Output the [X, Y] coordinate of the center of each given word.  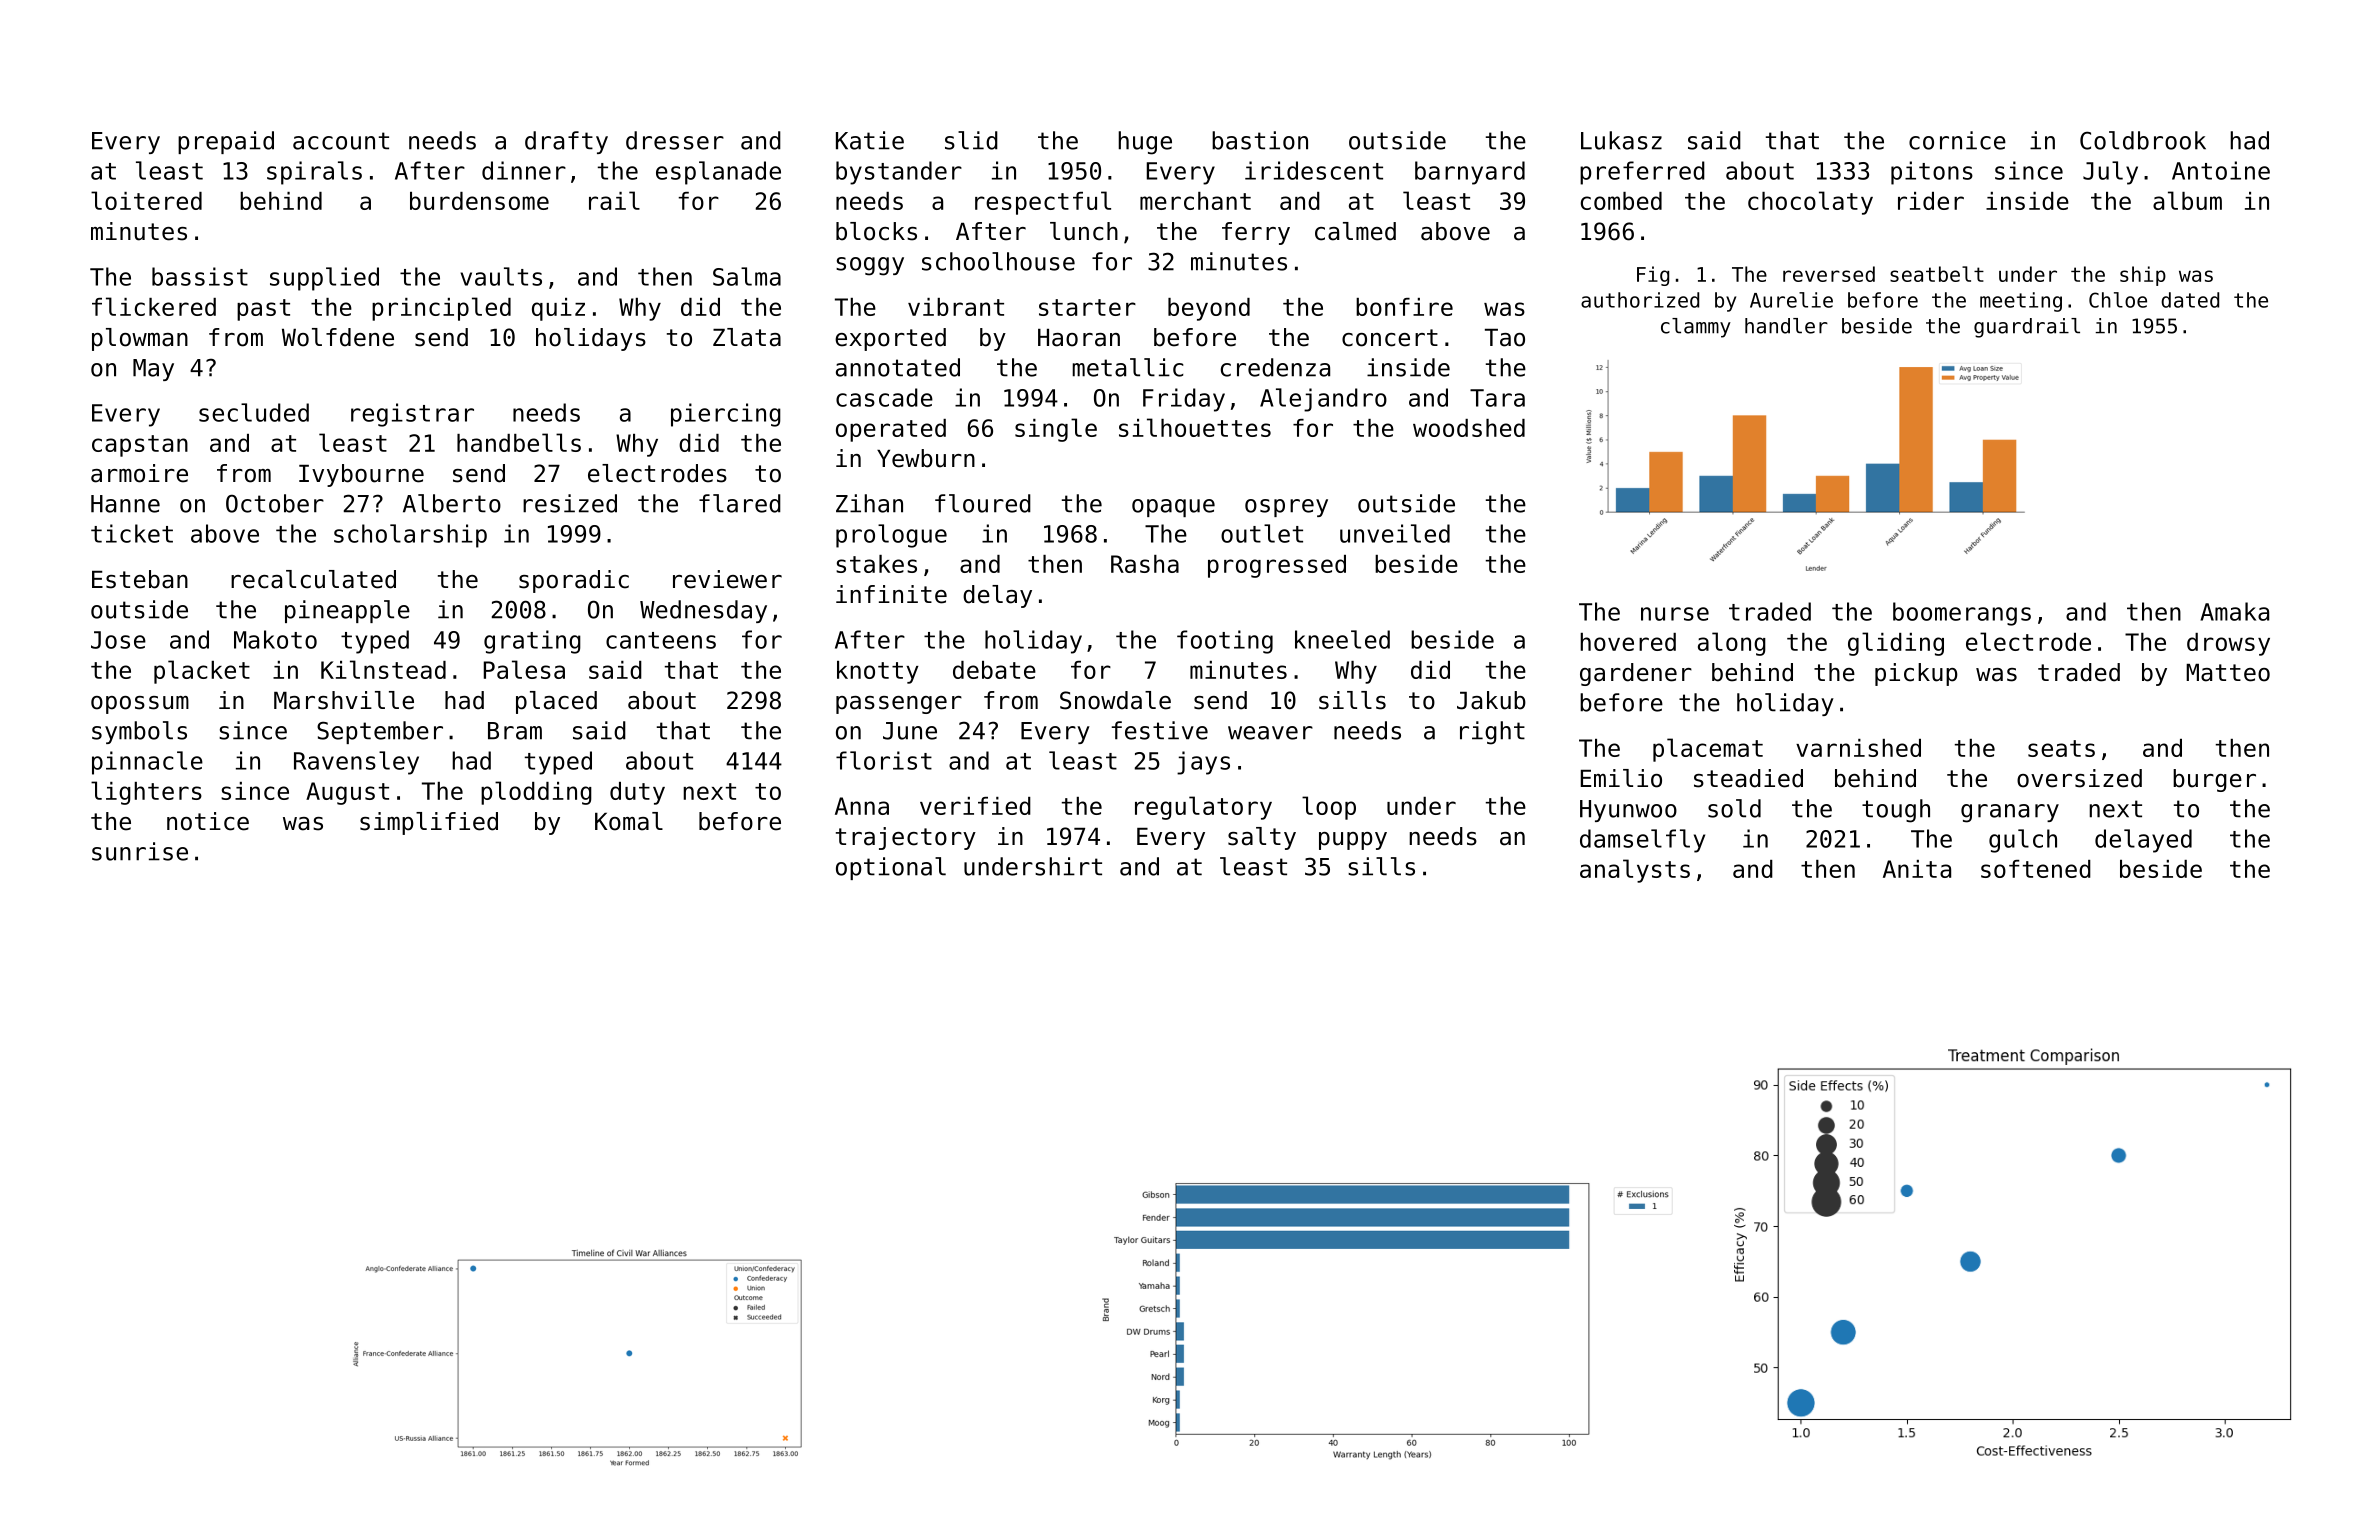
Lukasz [1621, 140]
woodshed [1469, 428]
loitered [146, 200]
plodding [536, 793]
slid [971, 140]
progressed [1277, 566]
